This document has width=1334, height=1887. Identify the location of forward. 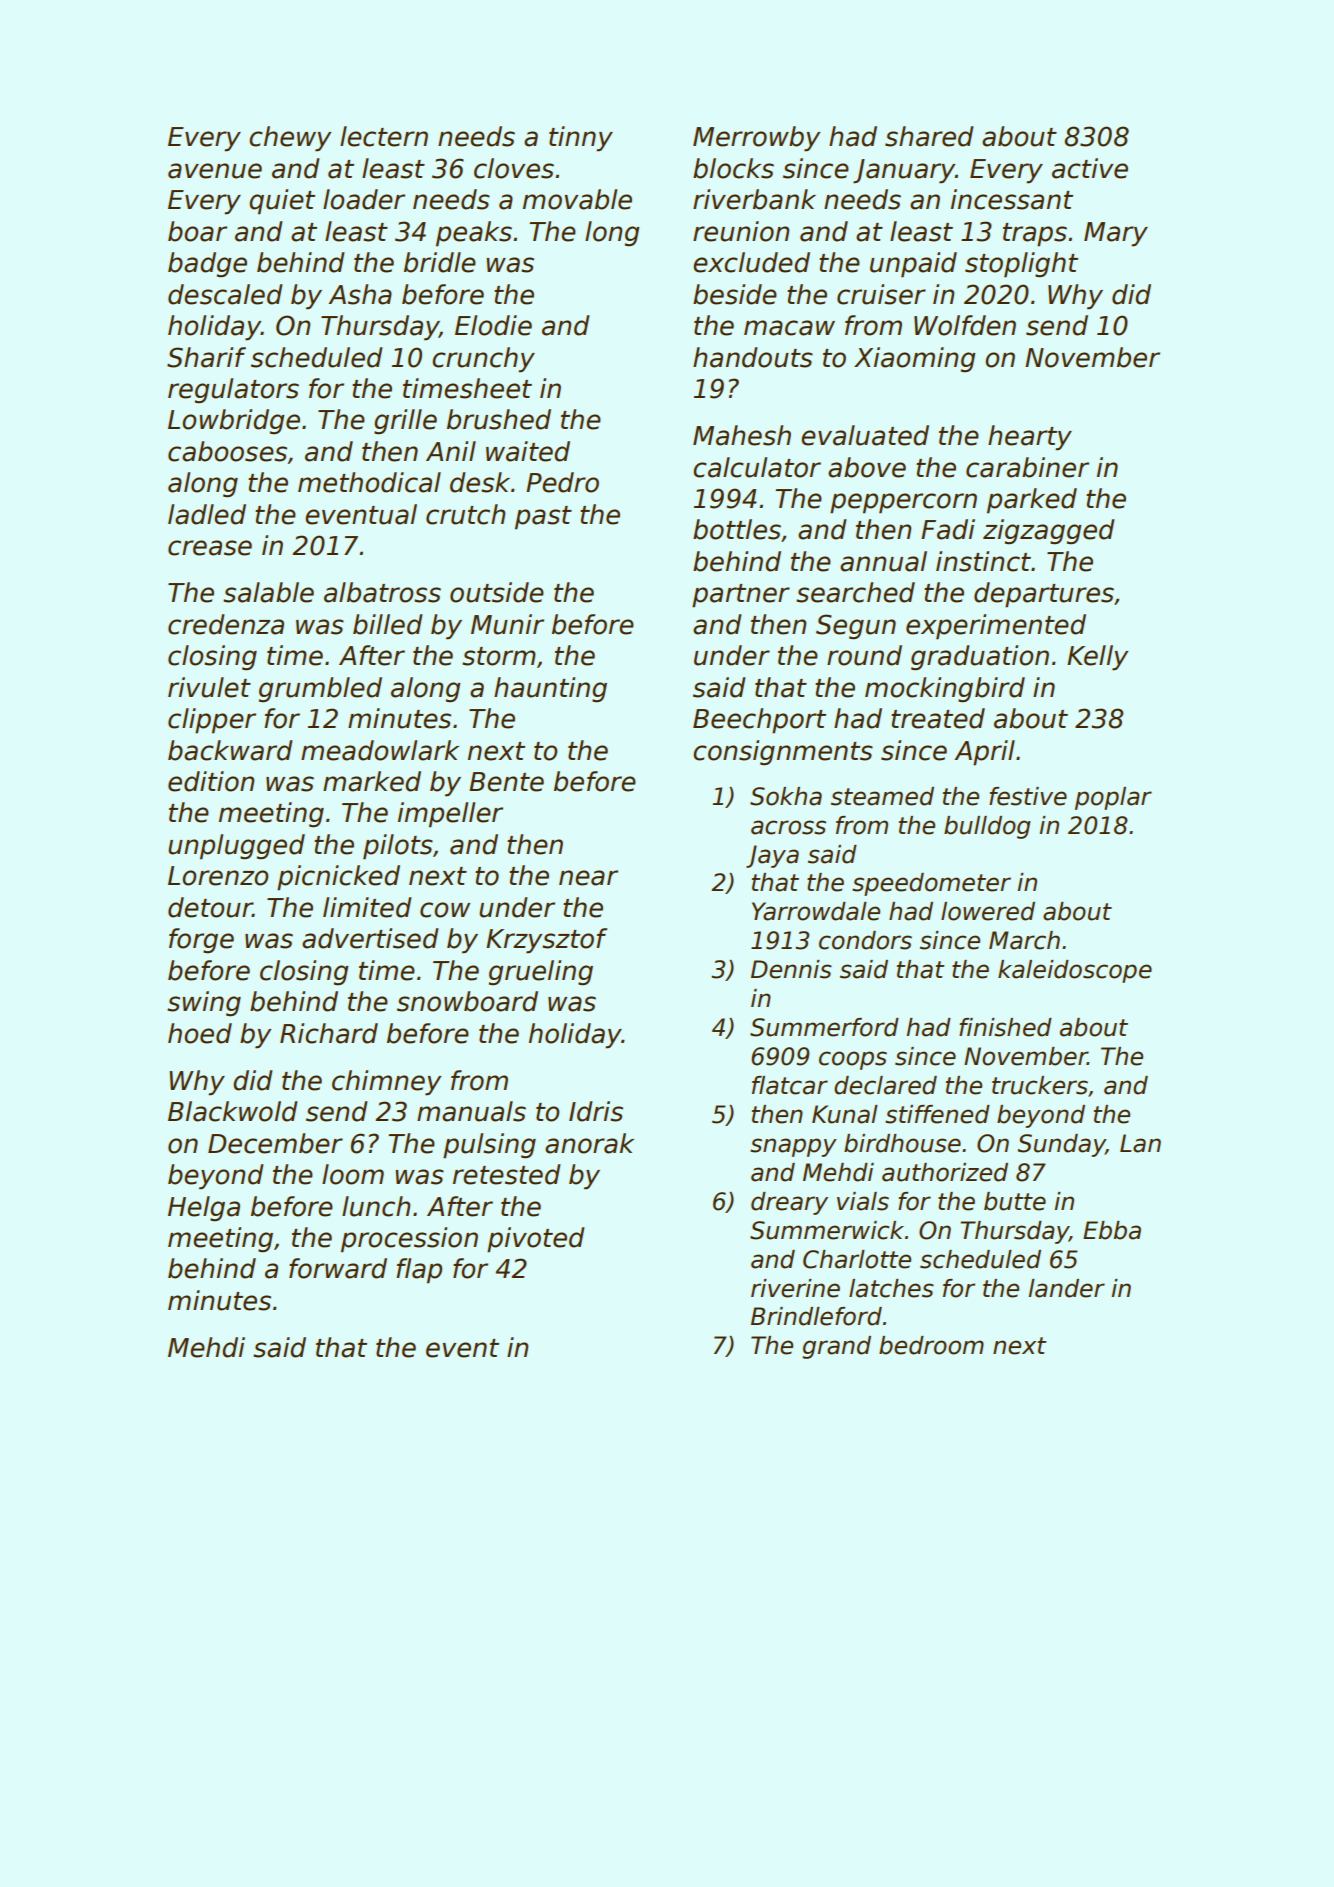
(338, 1268).
